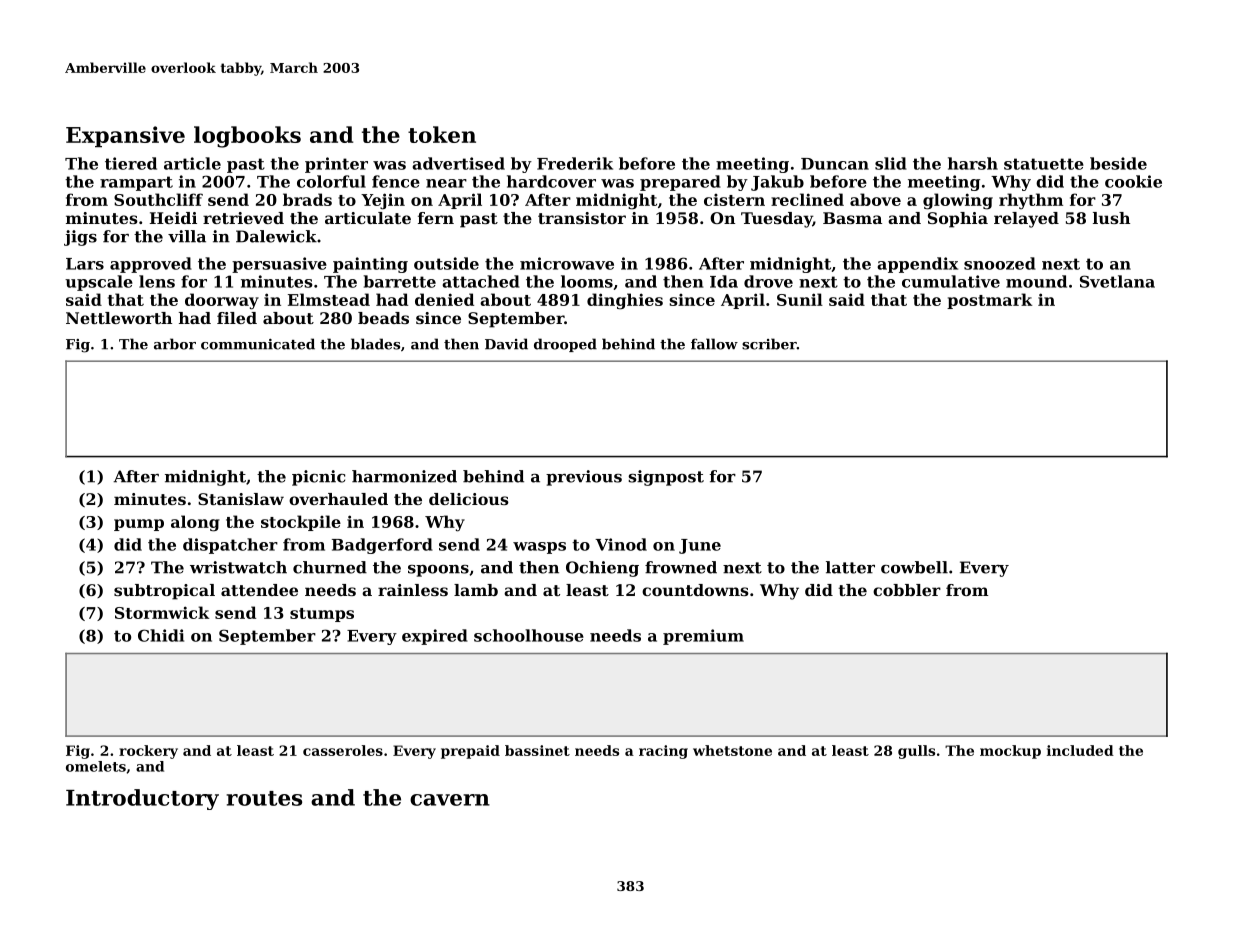 This screenshot has height=952, width=1233. I want to click on postmark, so click(989, 301).
